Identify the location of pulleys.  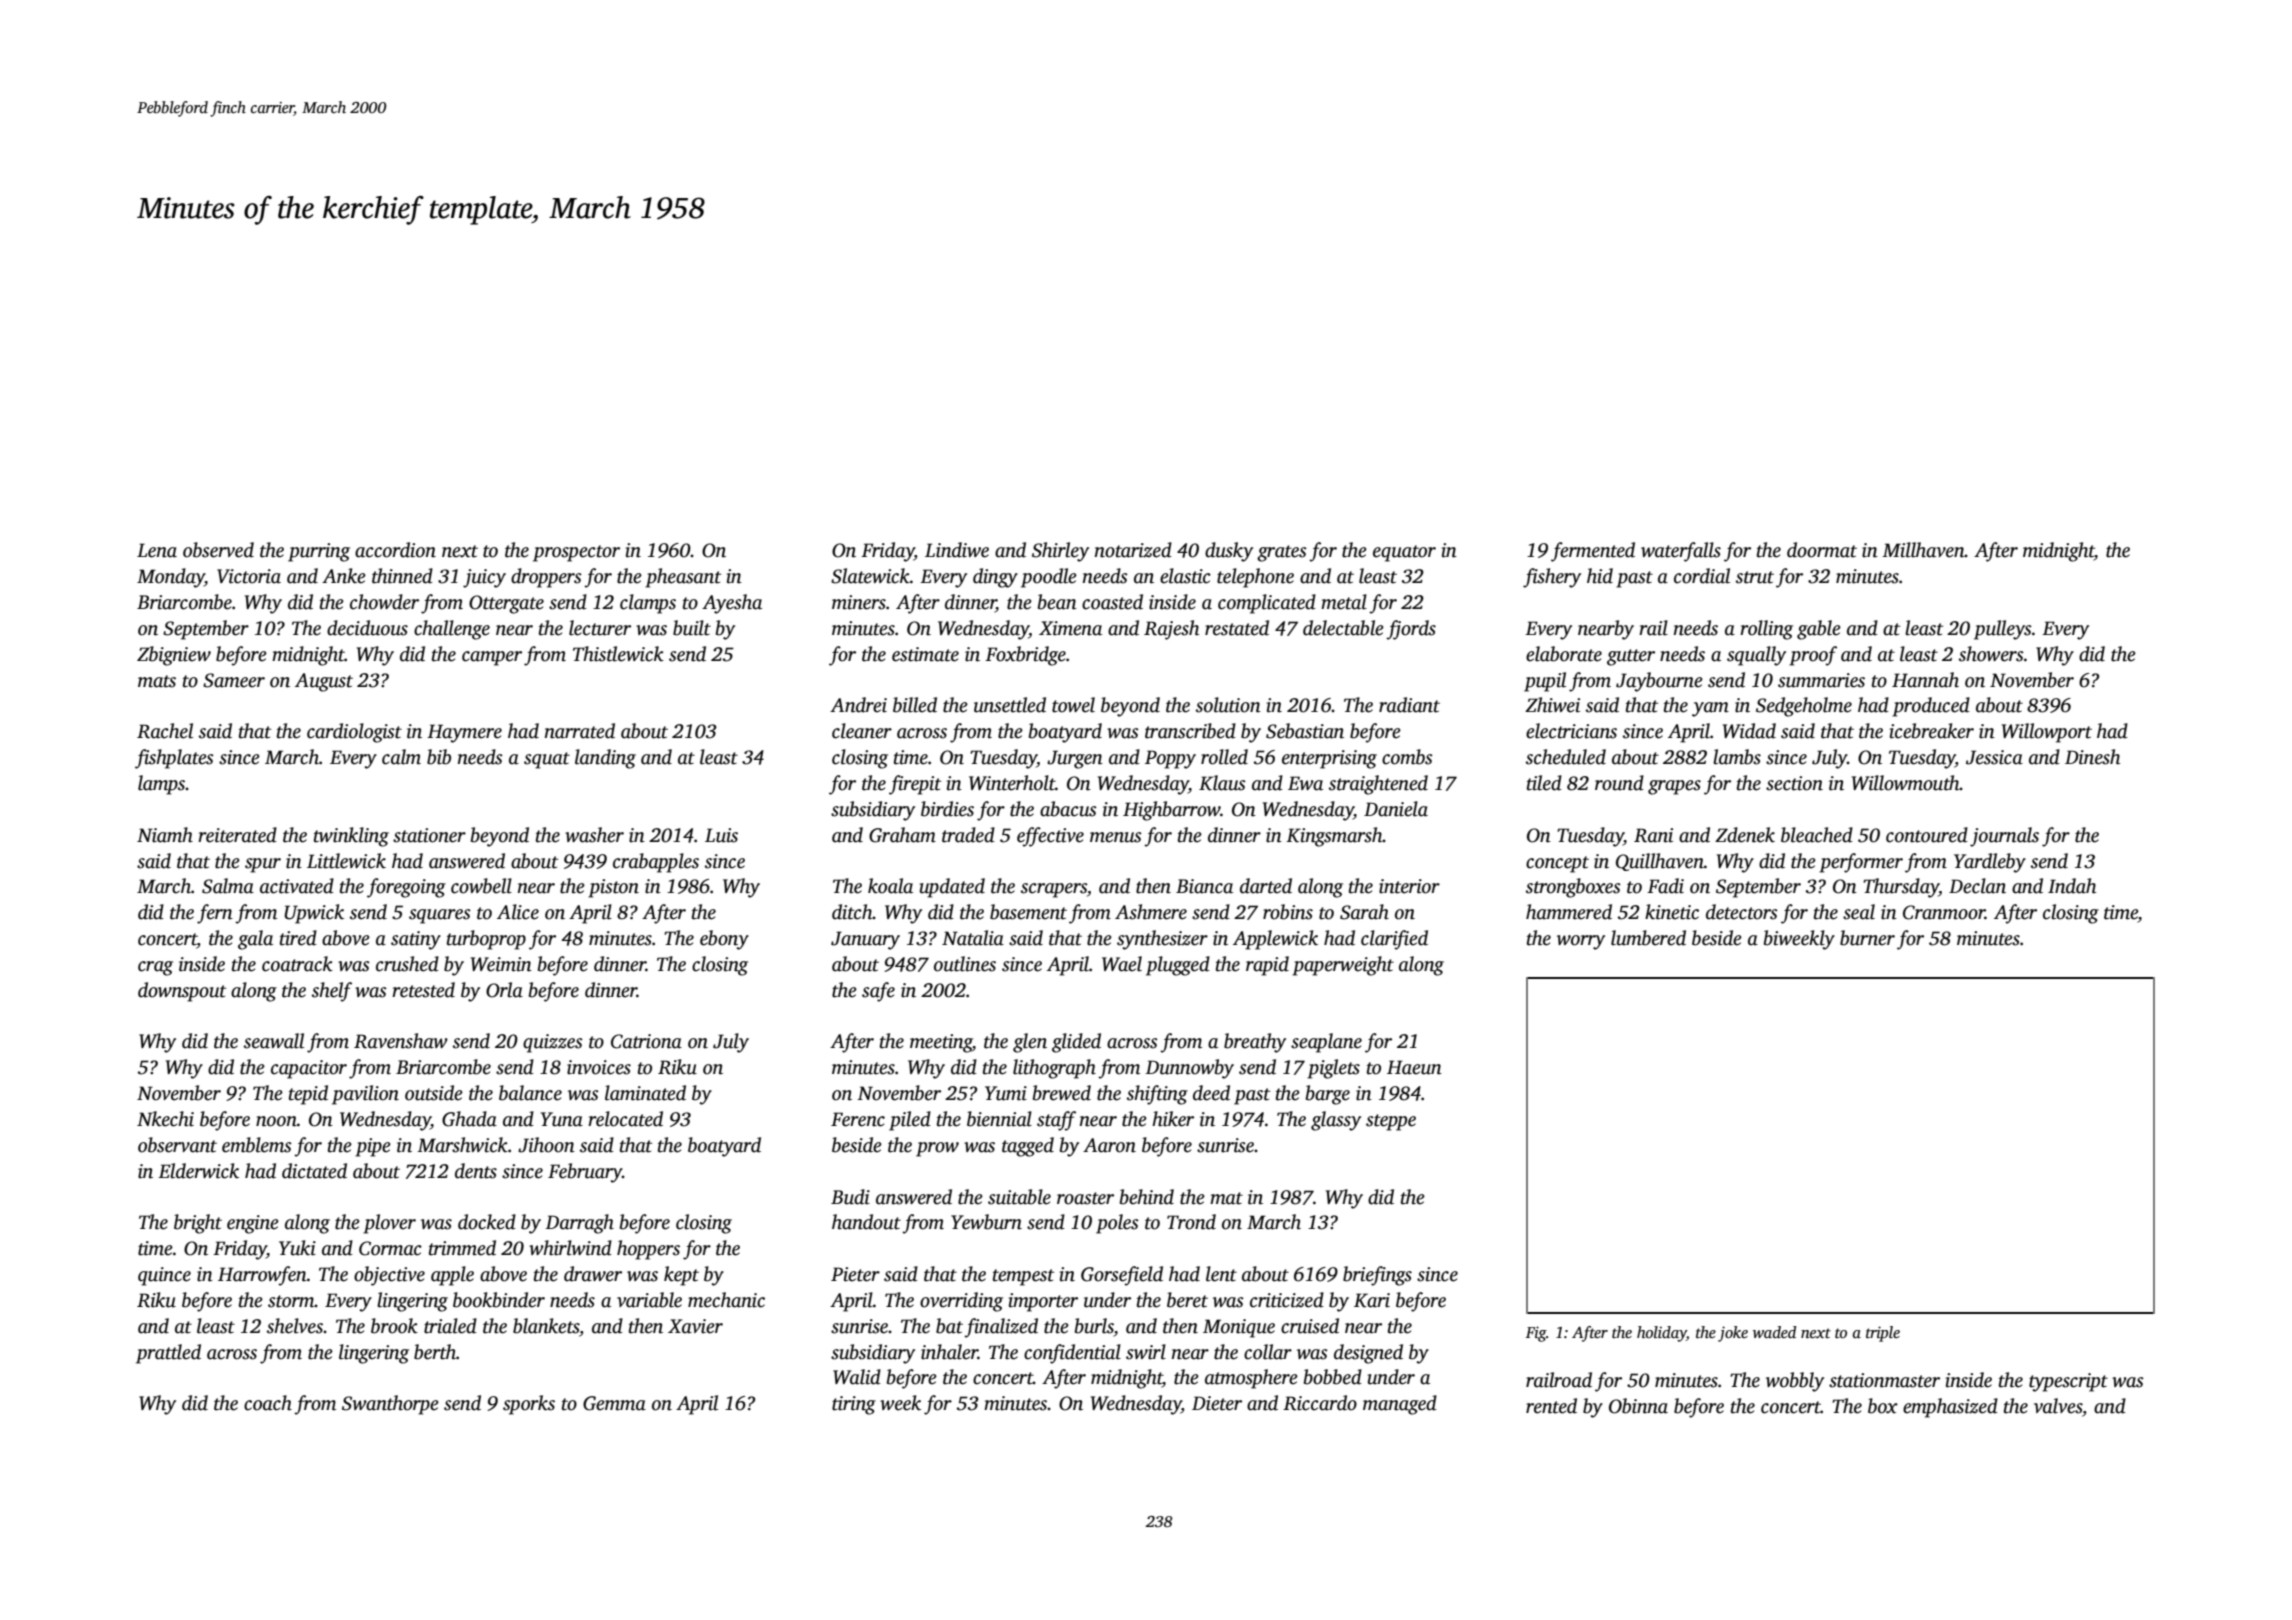
(2003, 630).
